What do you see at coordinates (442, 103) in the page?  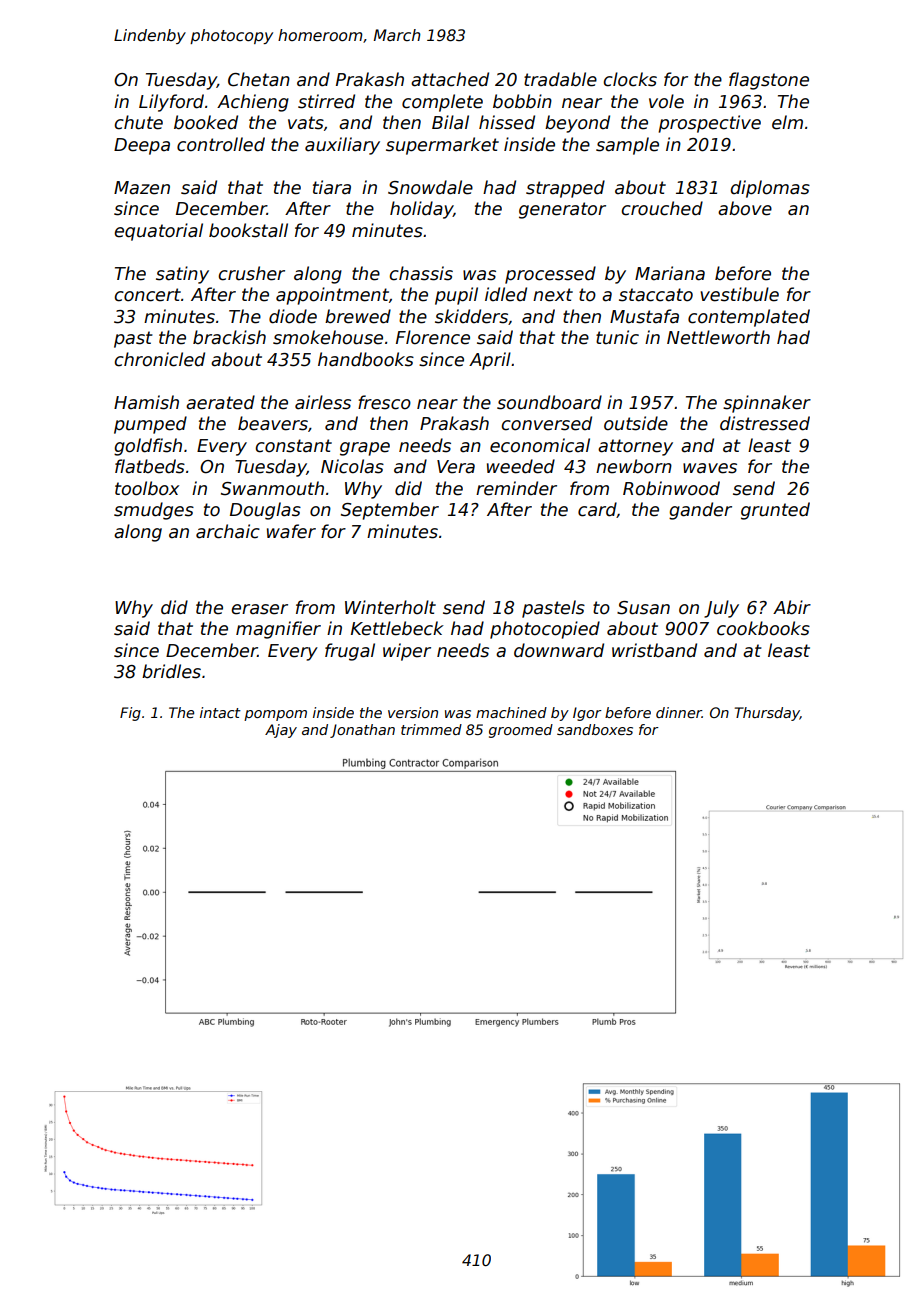 I see `complete` at bounding box center [442, 103].
